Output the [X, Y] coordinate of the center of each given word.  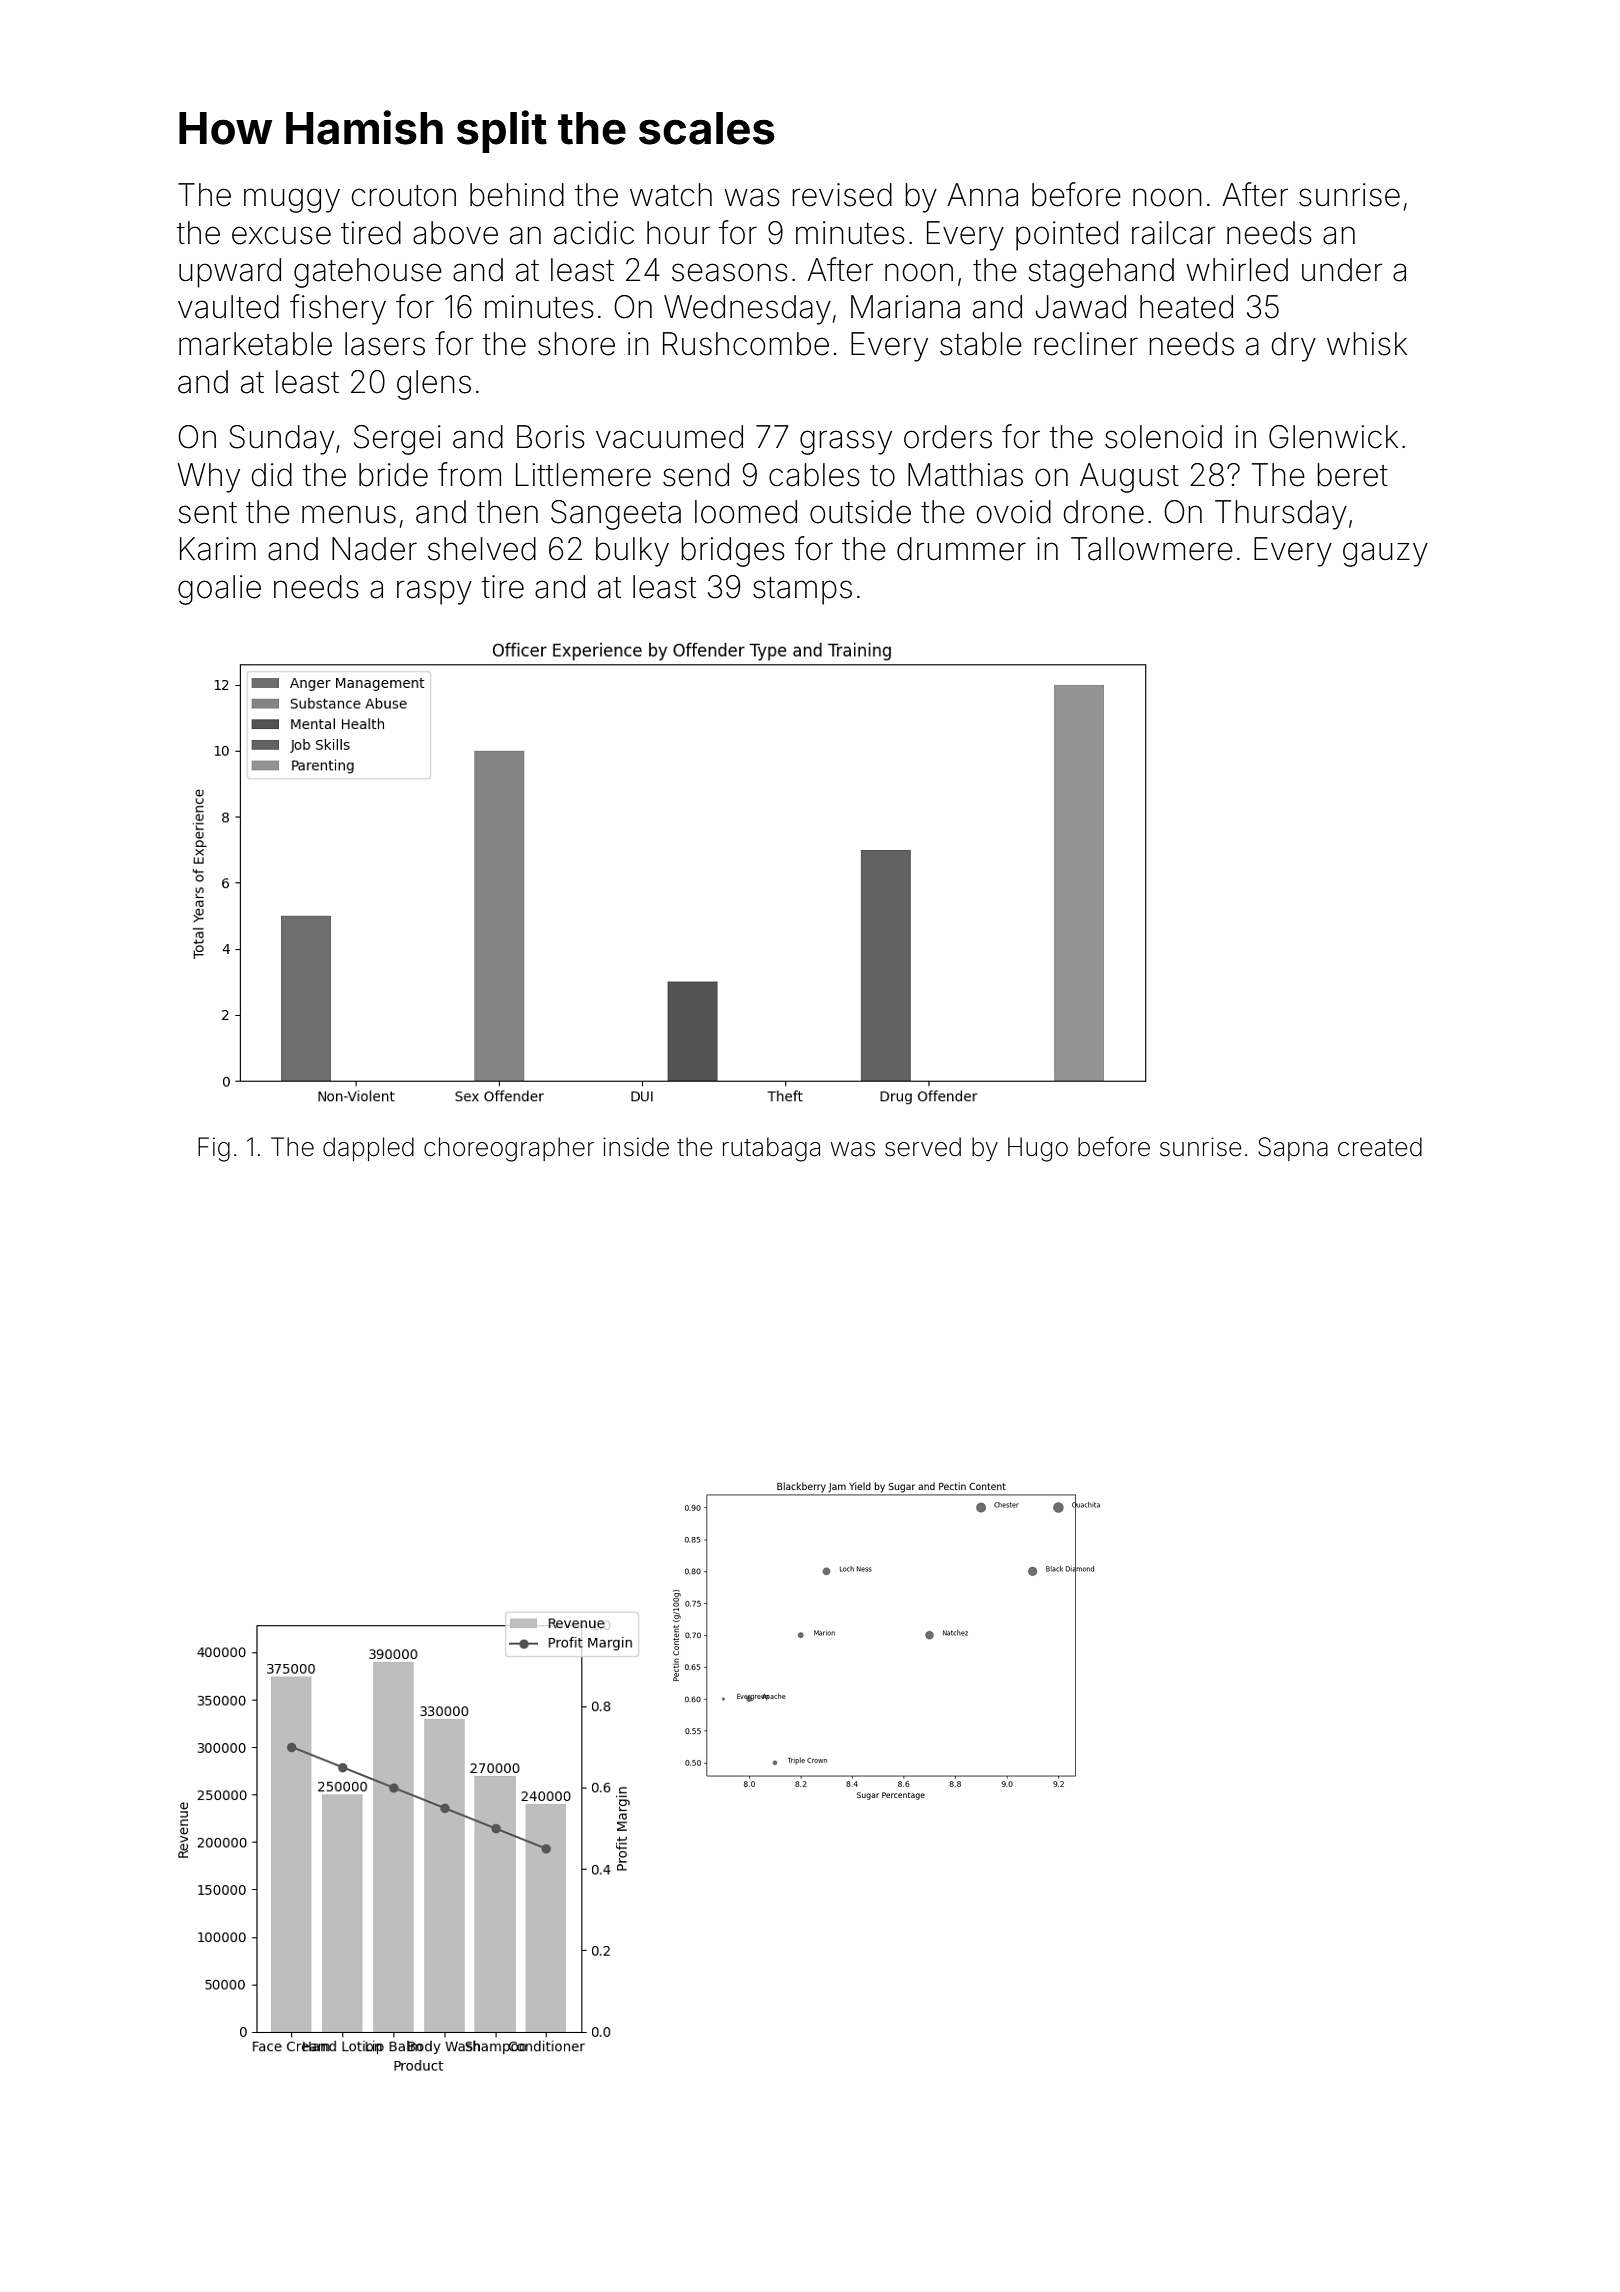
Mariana [905, 307]
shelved [482, 549]
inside [636, 1147]
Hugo [1038, 1149]
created [1380, 1147]
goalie [219, 590]
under [1342, 270]
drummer [961, 549]
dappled [368, 1149]
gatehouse [368, 273]
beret [1352, 475]
